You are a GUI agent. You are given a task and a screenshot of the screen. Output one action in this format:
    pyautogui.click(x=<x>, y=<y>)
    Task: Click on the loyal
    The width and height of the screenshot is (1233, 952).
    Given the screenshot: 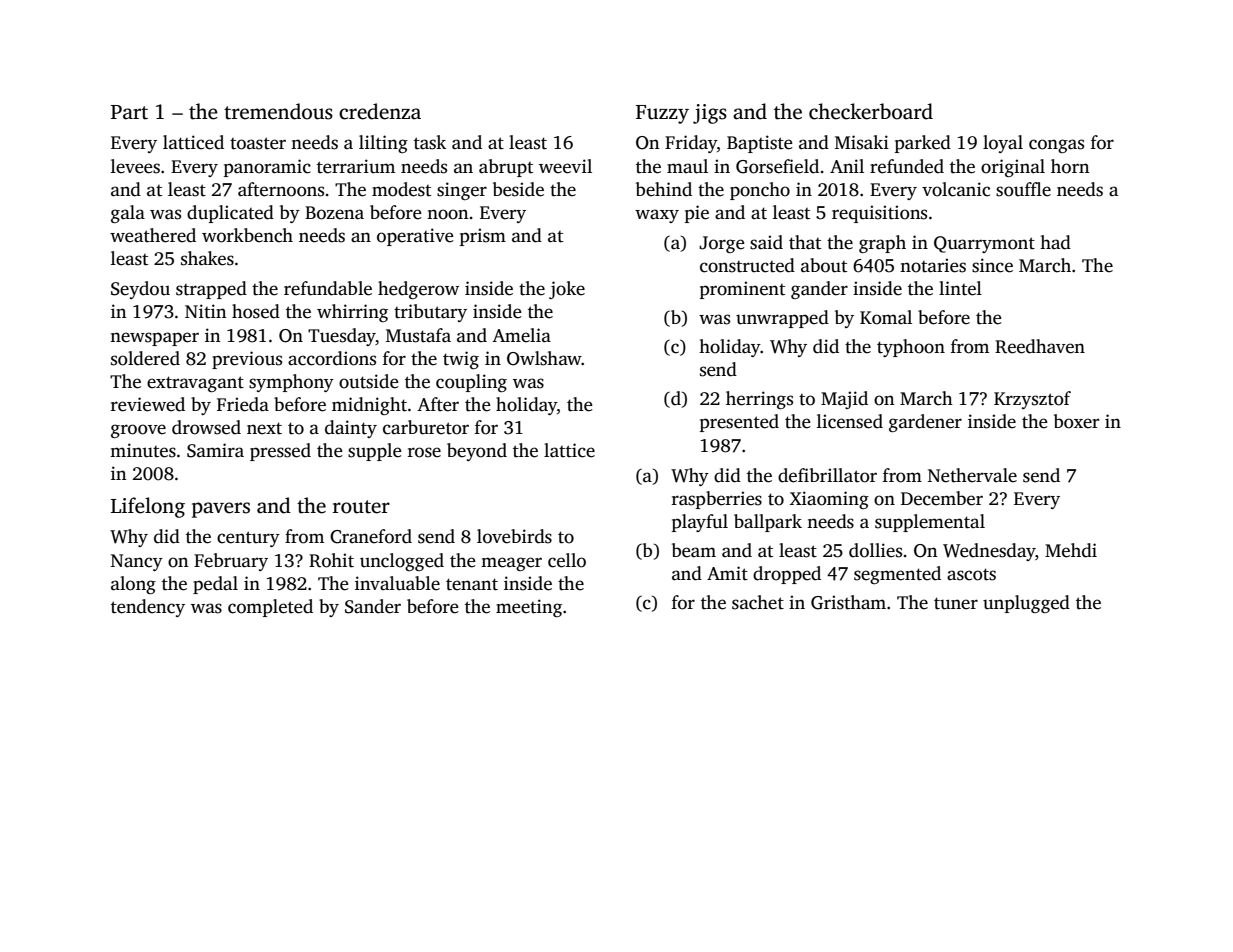 What is the action you would take?
    pyautogui.click(x=1003, y=144)
